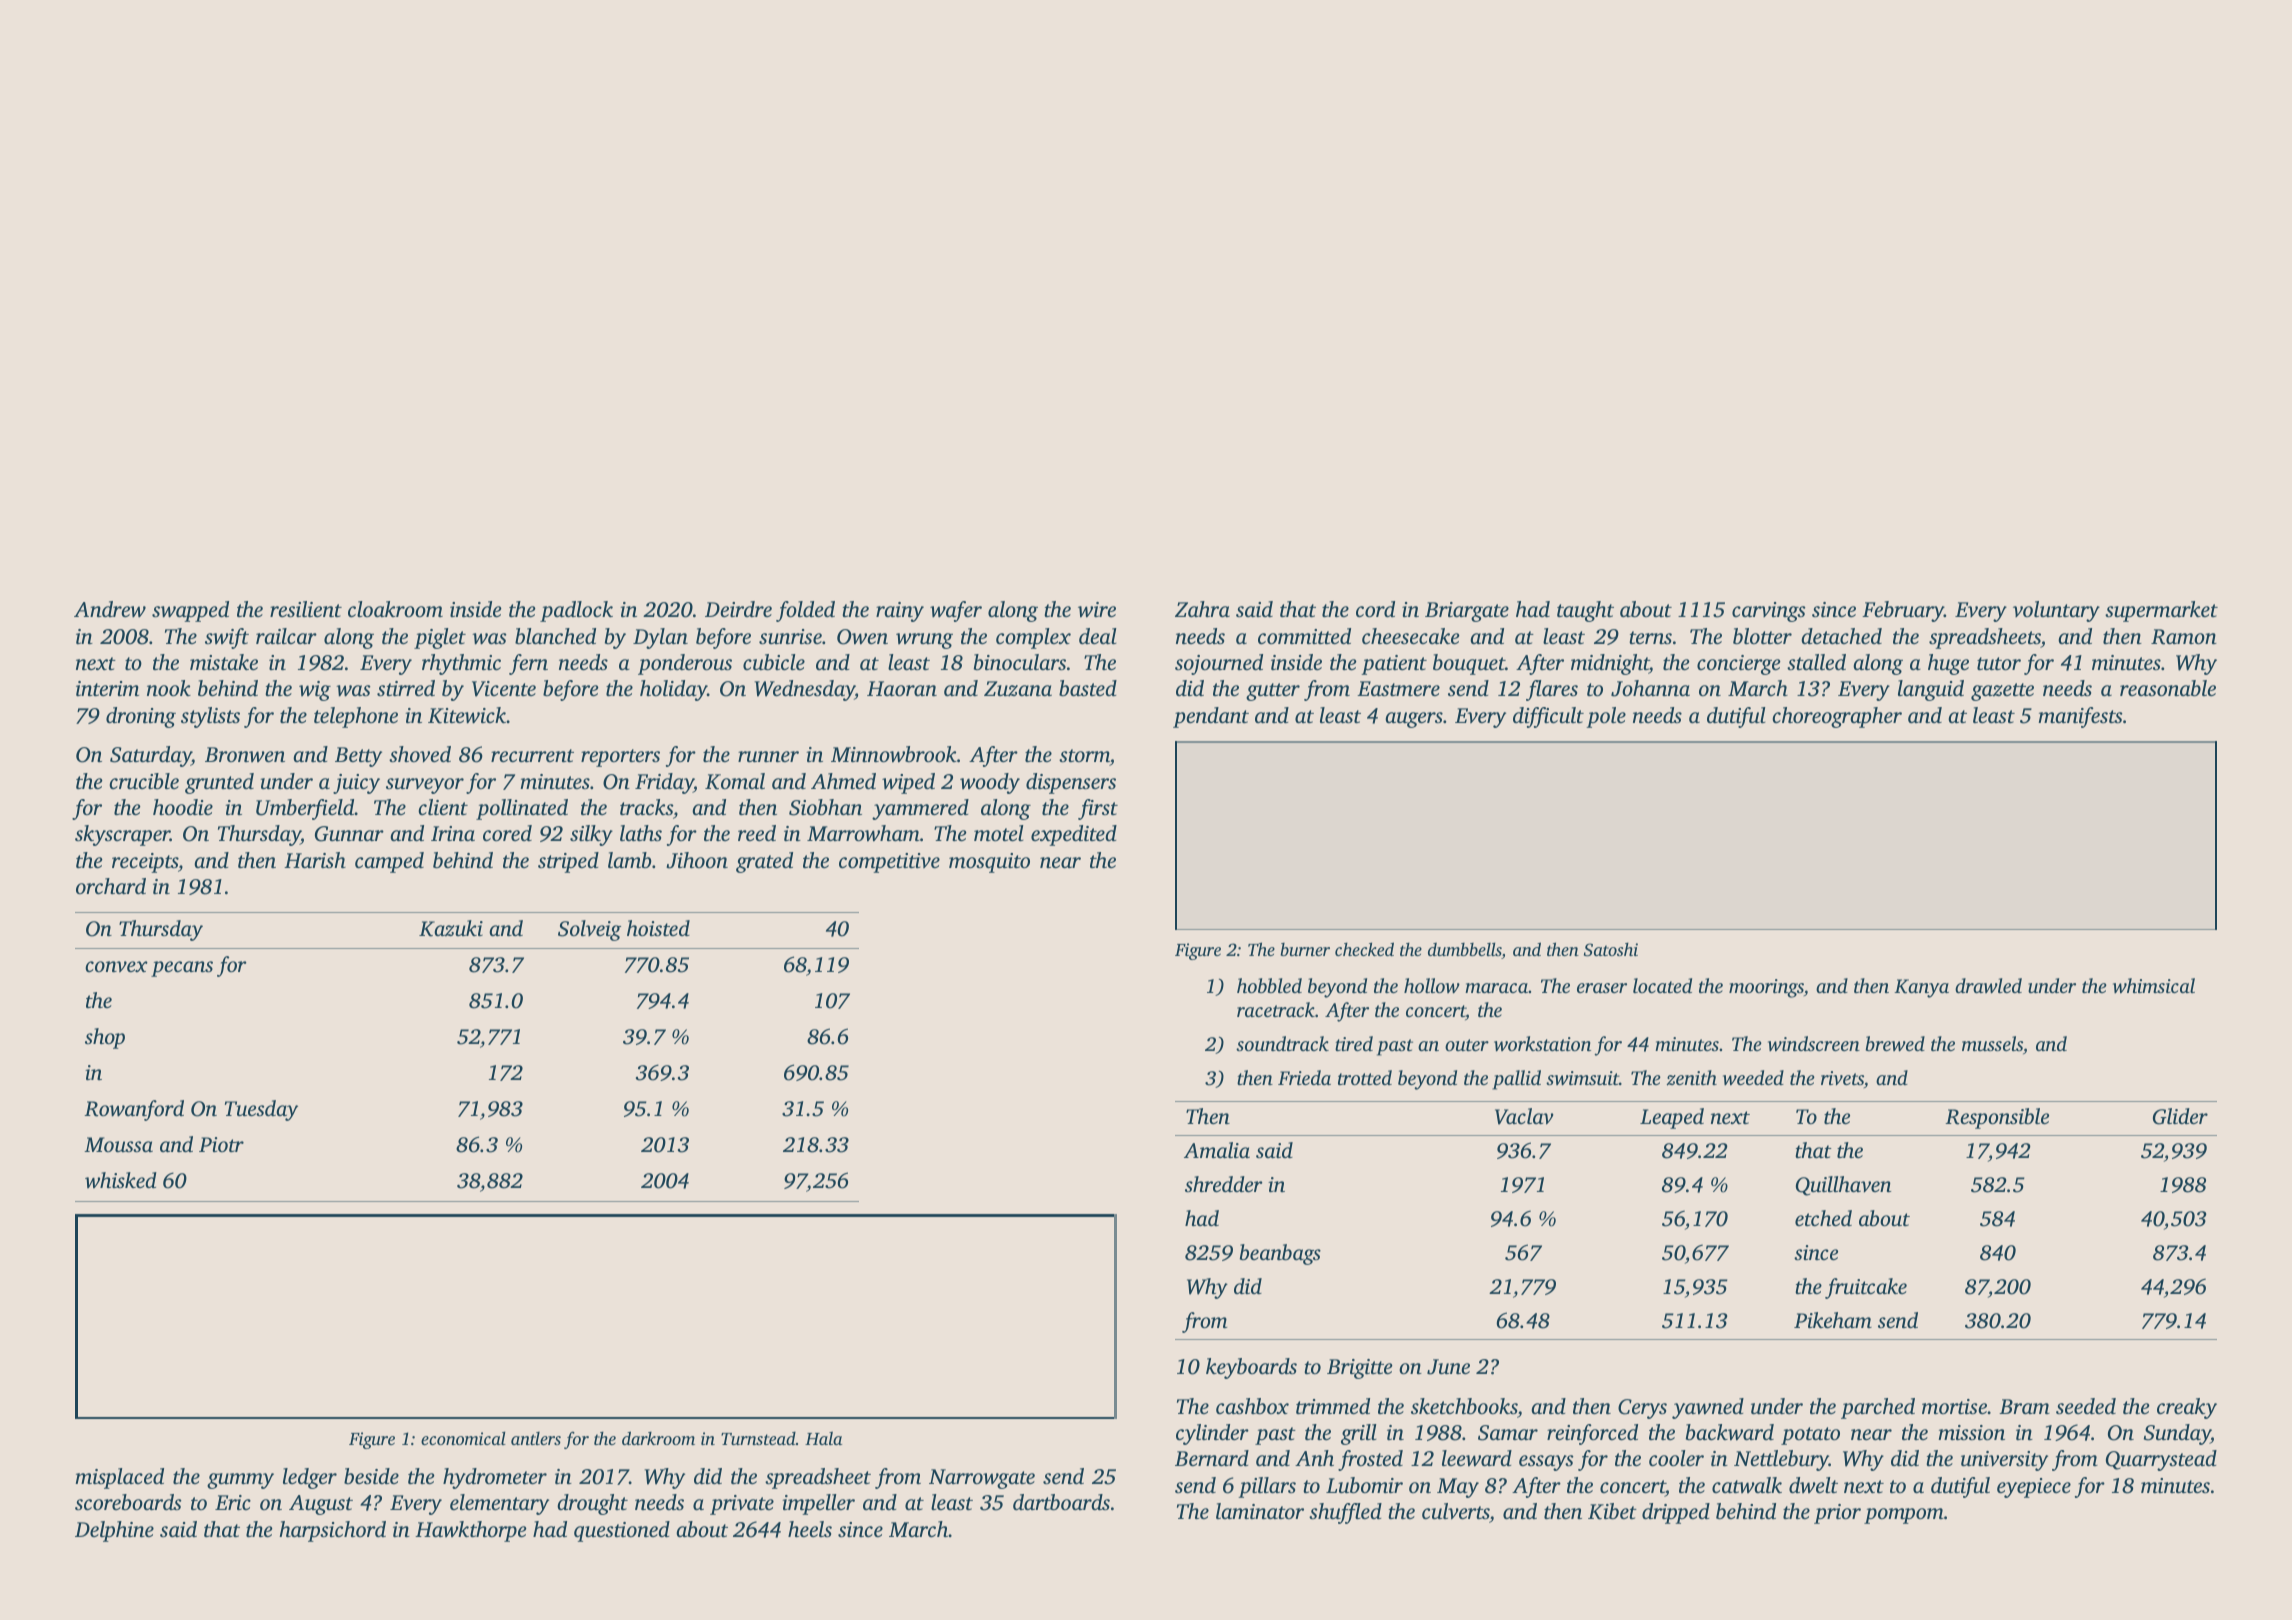 This image has height=1620, width=2292. What do you see at coordinates (810, 1529) in the image?
I see `heels` at bounding box center [810, 1529].
